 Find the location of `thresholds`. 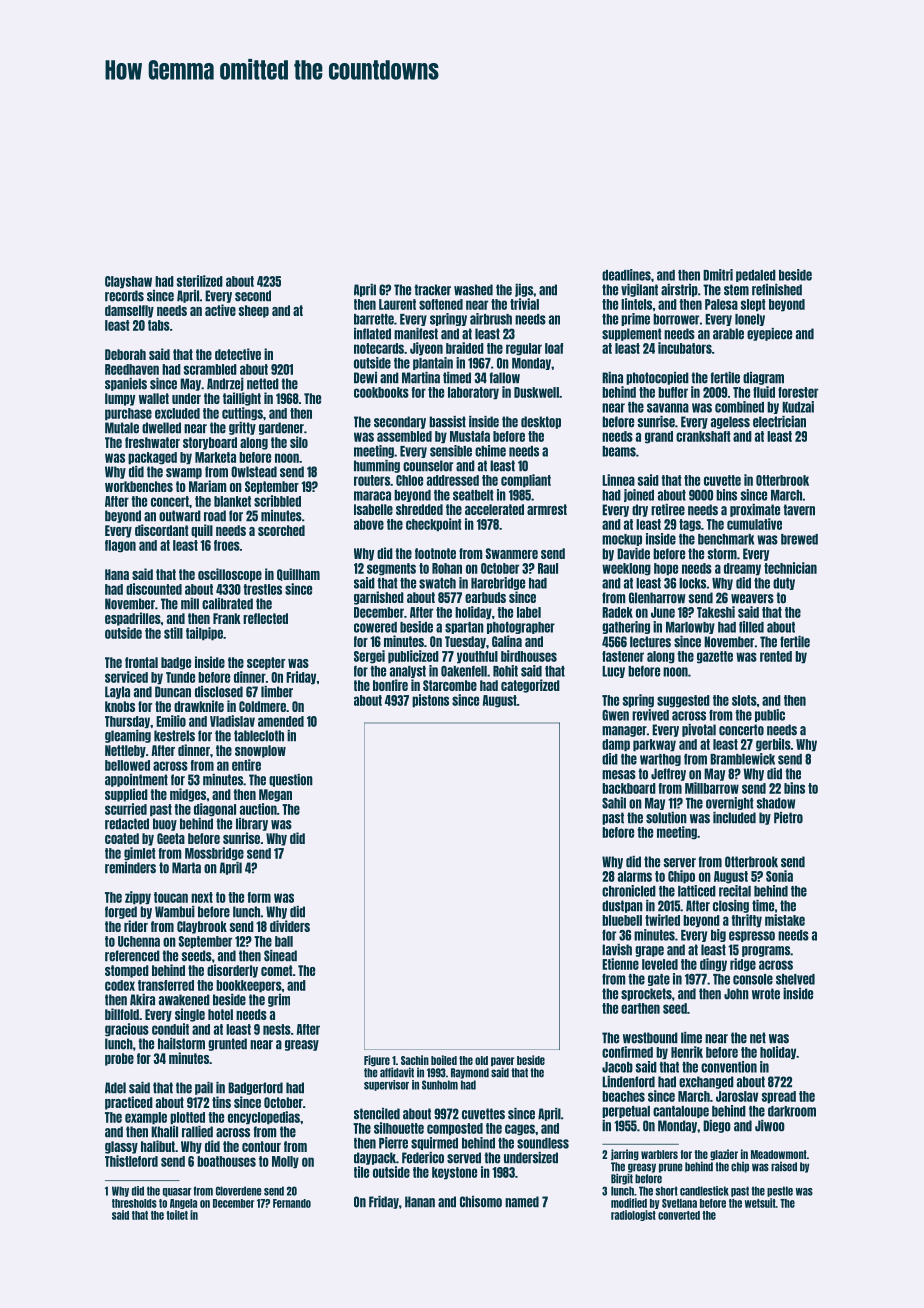

thresholds is located at coordinates (134, 1203).
